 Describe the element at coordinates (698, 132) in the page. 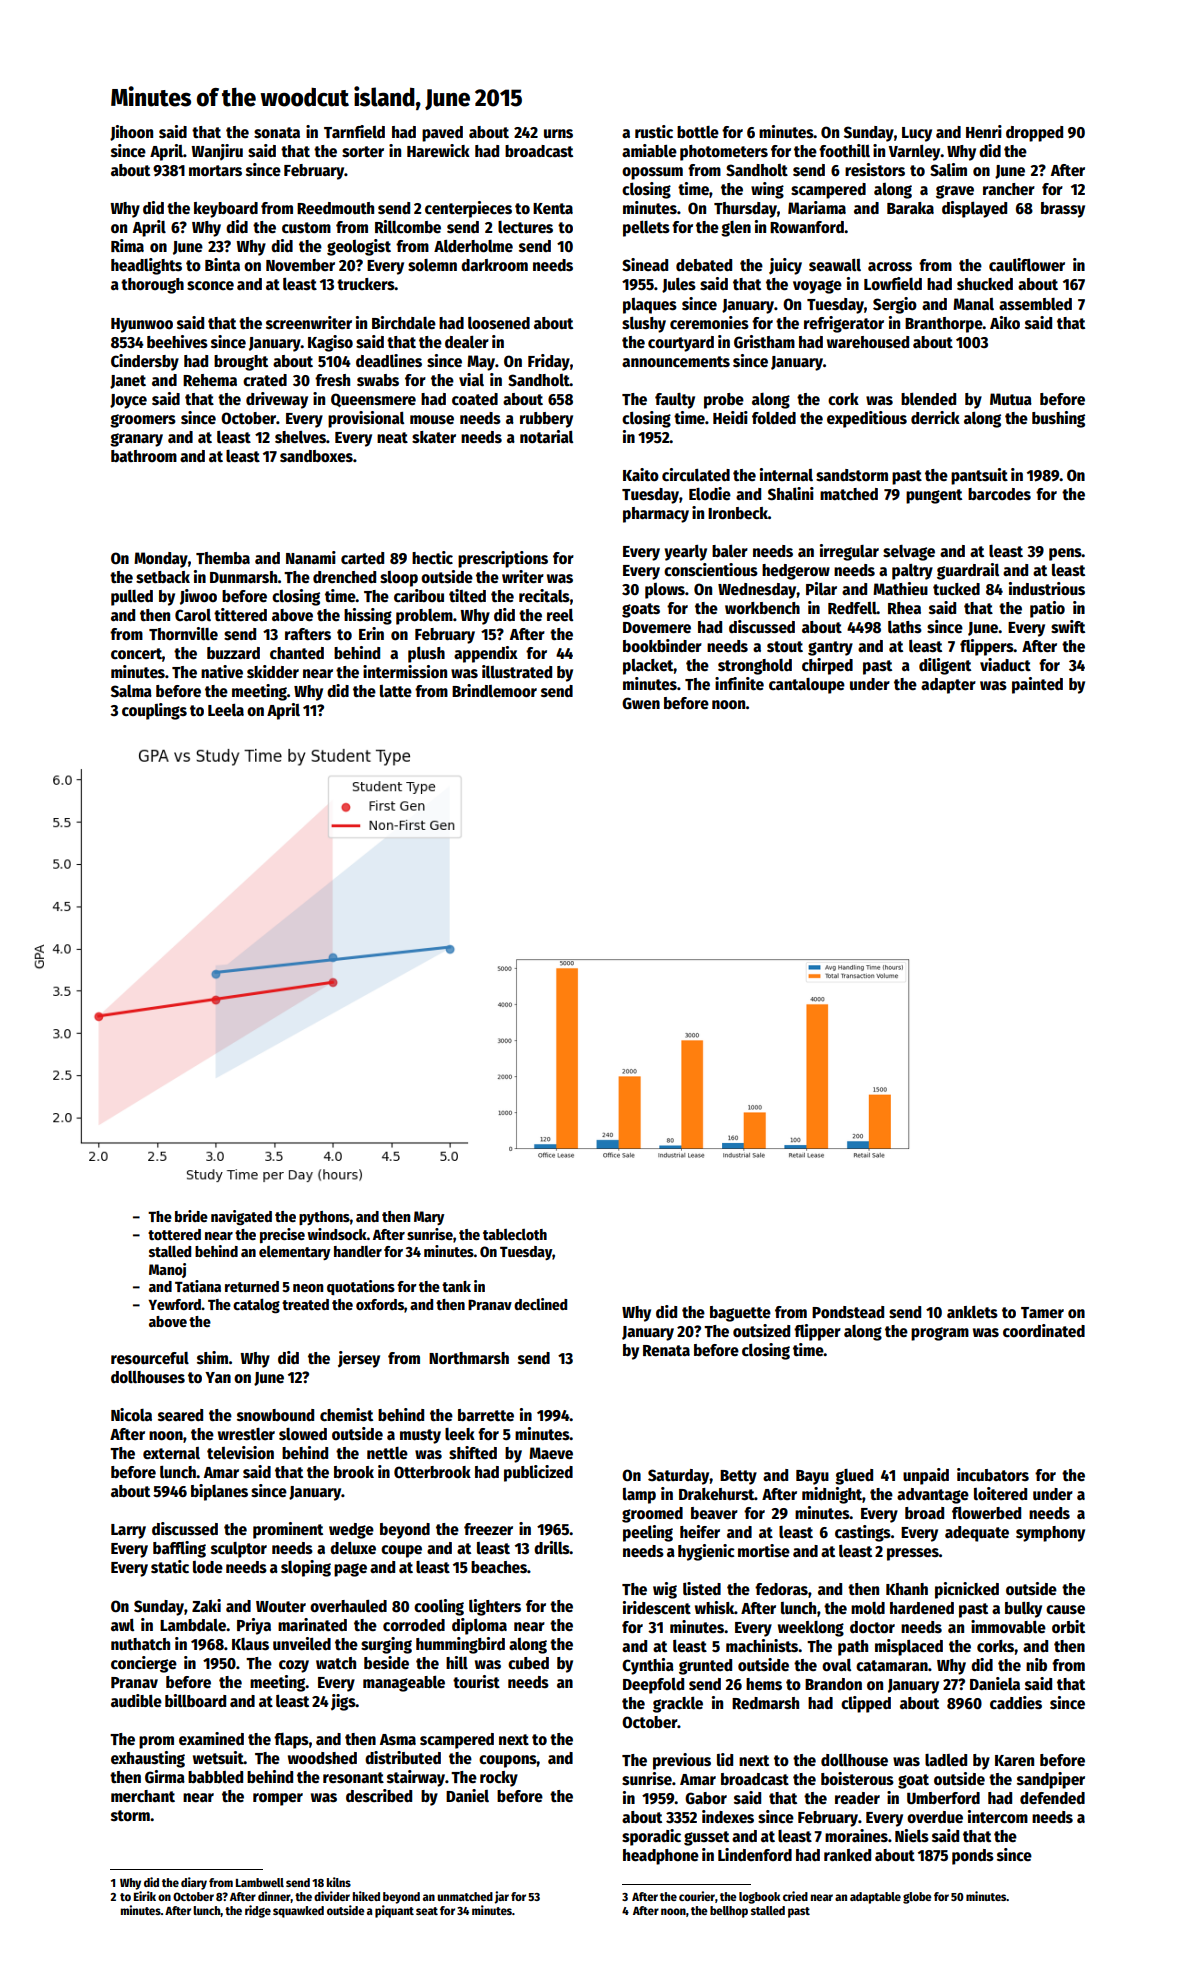

I see `bottle` at that location.
